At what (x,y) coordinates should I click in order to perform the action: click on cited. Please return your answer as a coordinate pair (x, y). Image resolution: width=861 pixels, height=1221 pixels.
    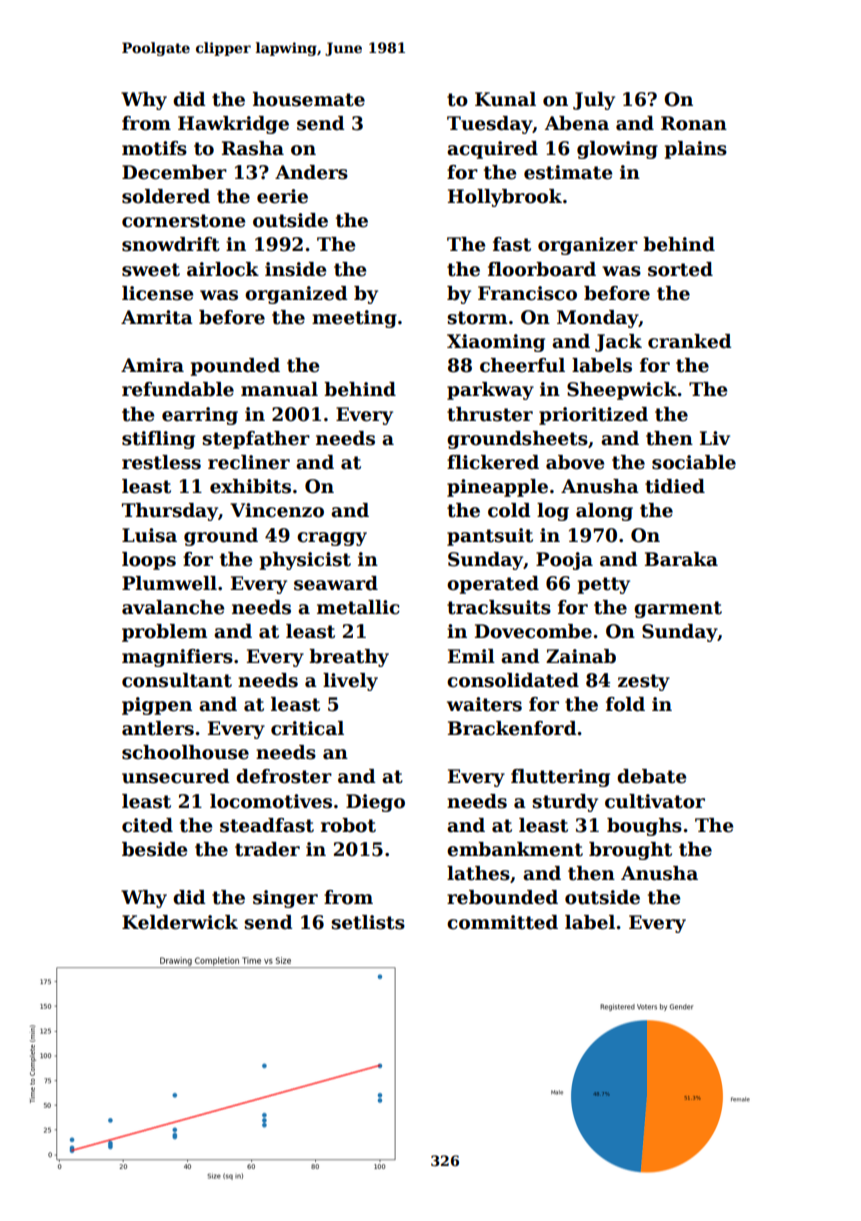
    Looking at the image, I should click on (147, 825).
